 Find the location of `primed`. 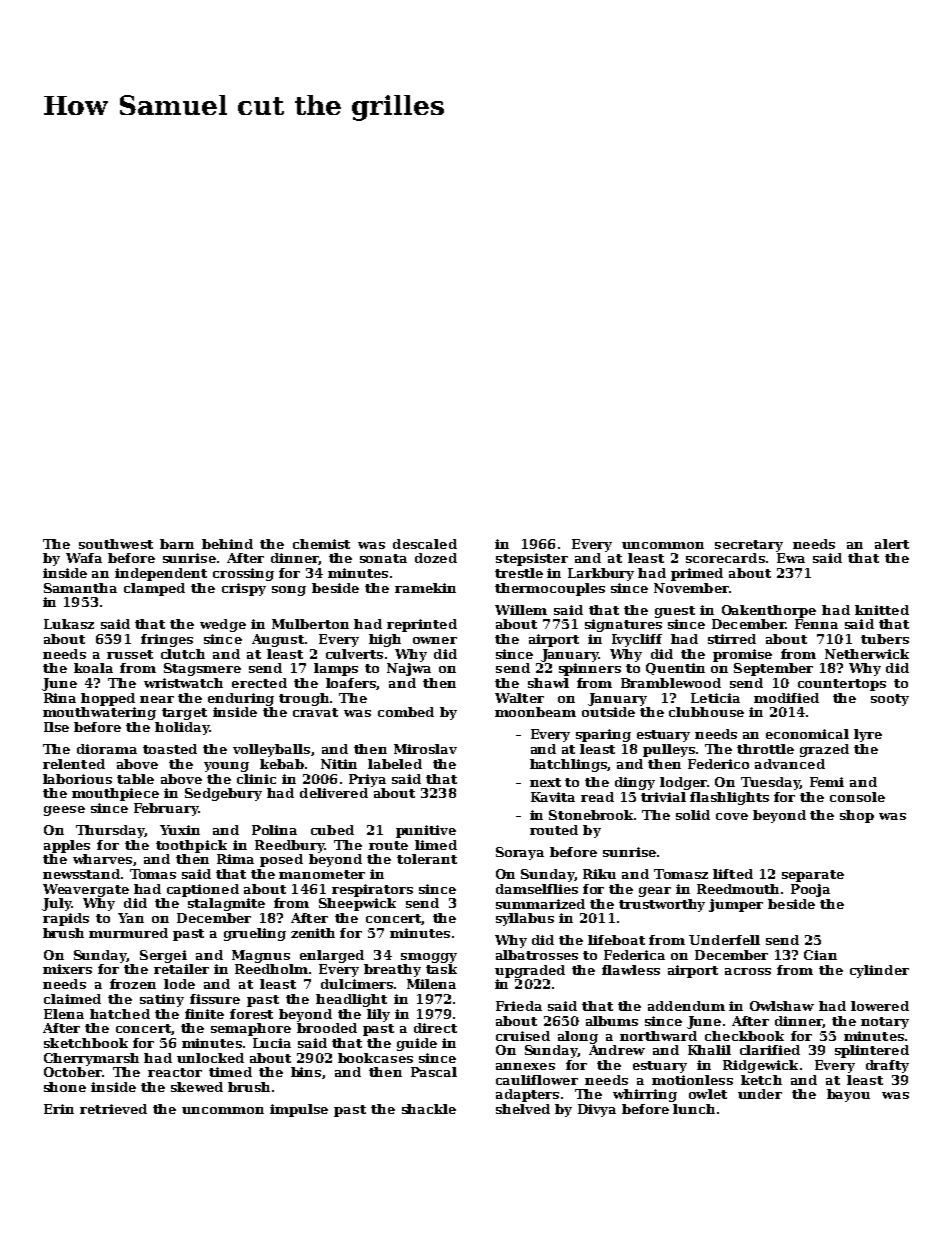

primed is located at coordinates (697, 574).
